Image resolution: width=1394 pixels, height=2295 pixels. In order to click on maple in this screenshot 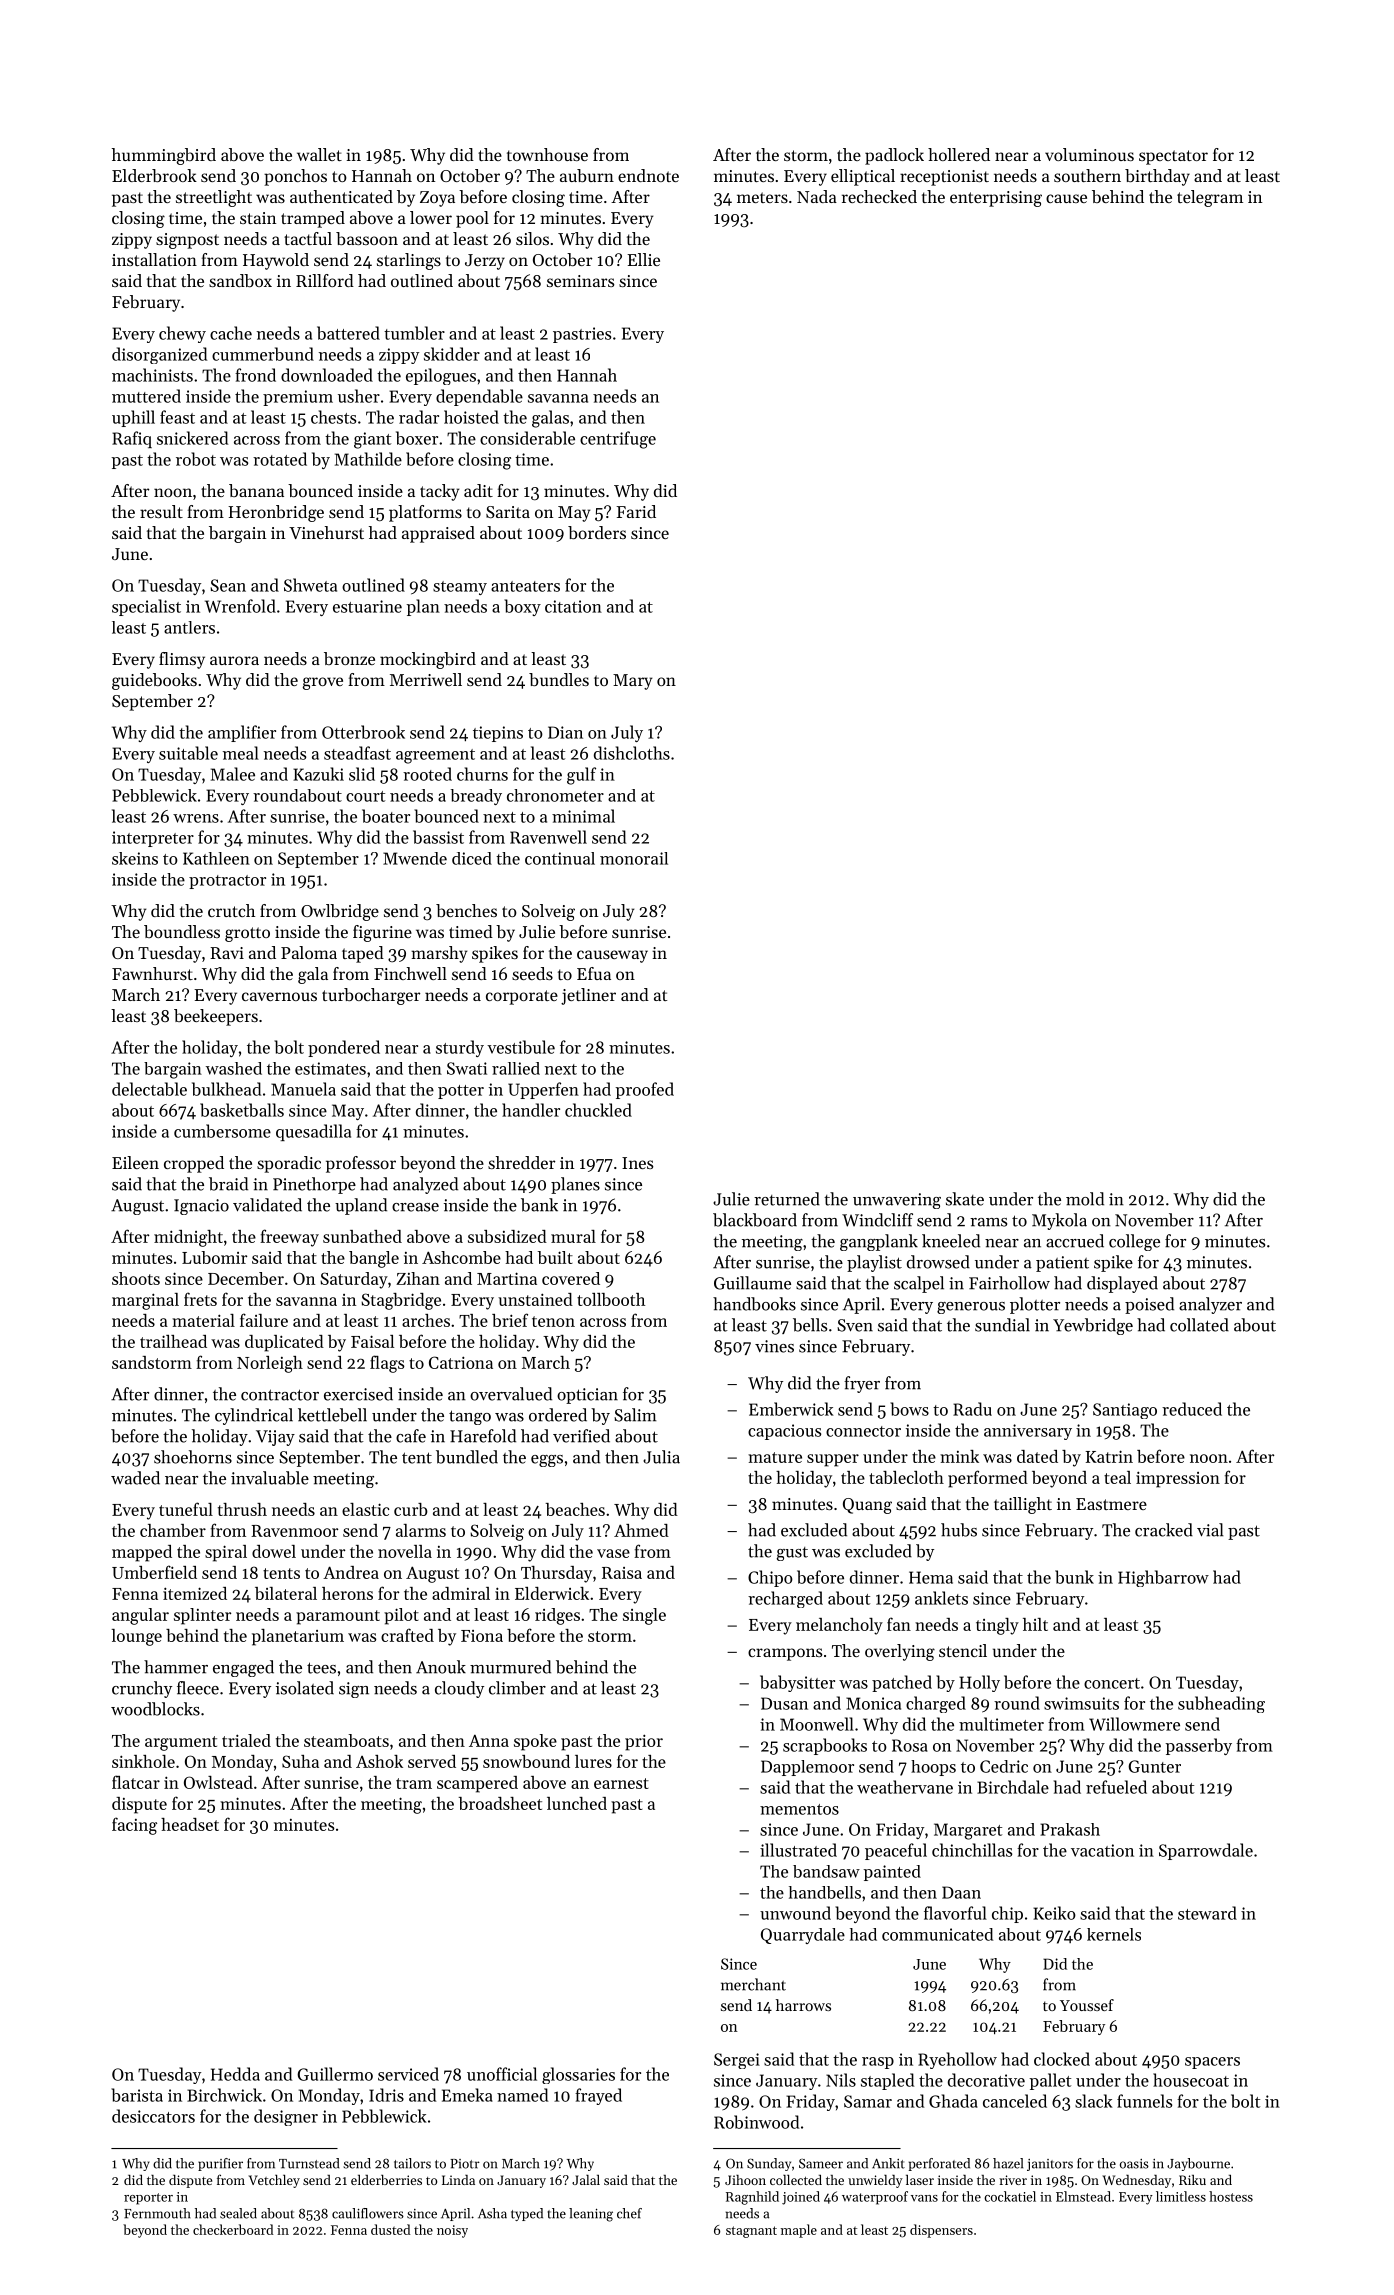, I will do `click(799, 2231)`.
